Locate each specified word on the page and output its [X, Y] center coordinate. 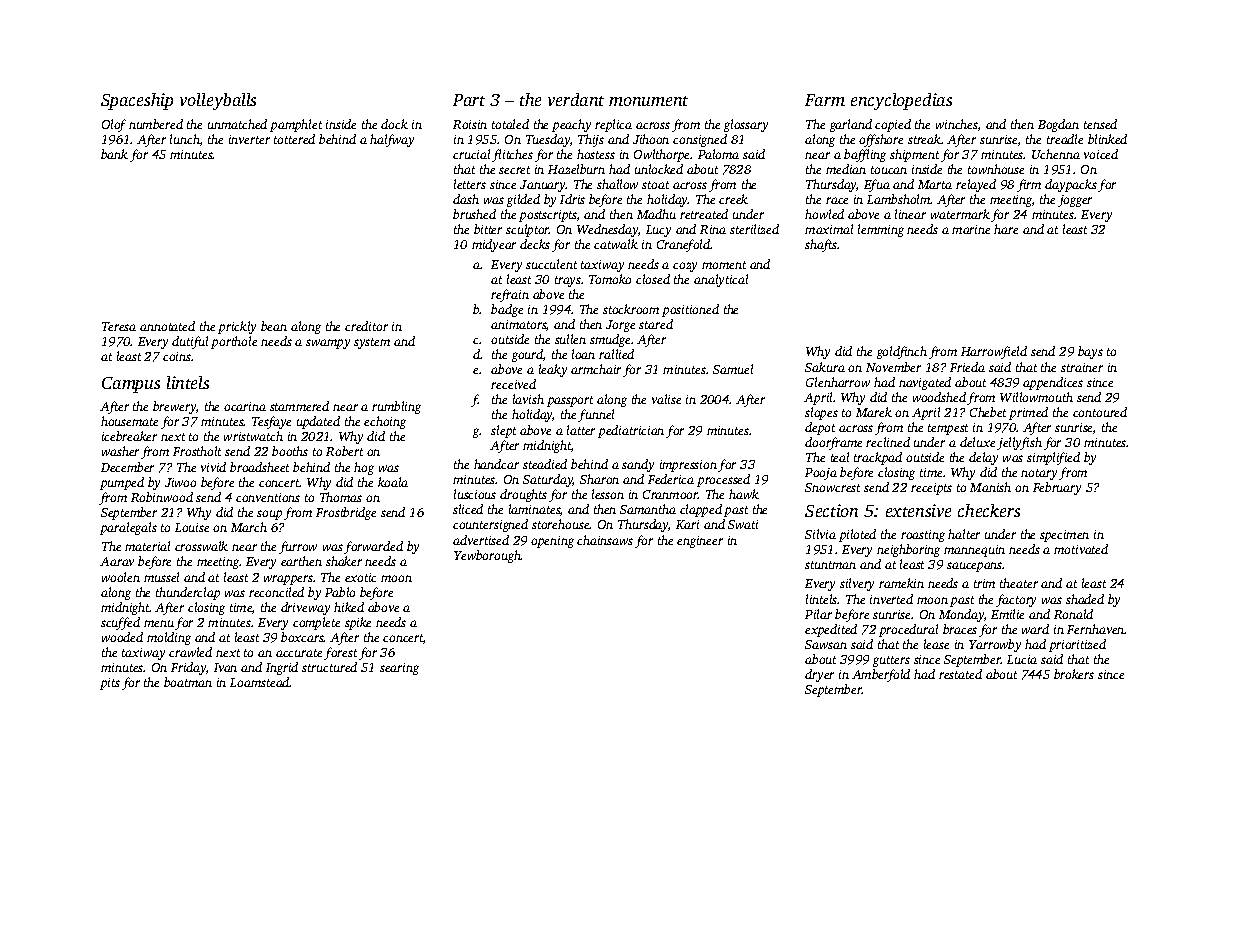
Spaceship [137, 101]
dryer [819, 675]
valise [666, 399]
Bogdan [1058, 125]
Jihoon [651, 139]
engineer [700, 542]
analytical [721, 280]
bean [274, 326]
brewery [175, 407]
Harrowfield [994, 352]
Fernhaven [1096, 629]
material [147, 546]
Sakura [825, 367]
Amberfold [881, 675]
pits [110, 684]
